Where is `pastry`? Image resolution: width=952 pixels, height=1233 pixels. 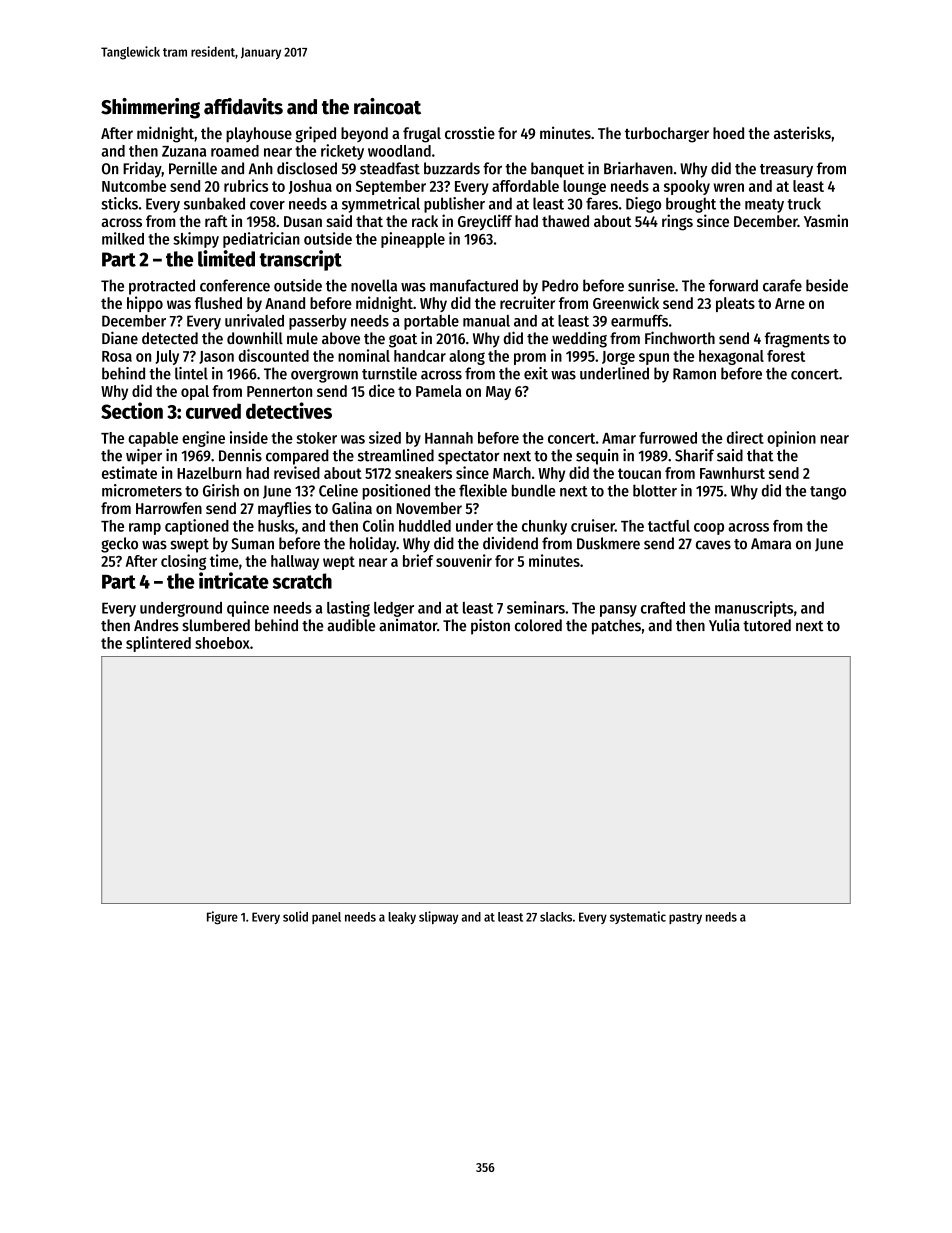
pastry is located at coordinates (685, 918).
